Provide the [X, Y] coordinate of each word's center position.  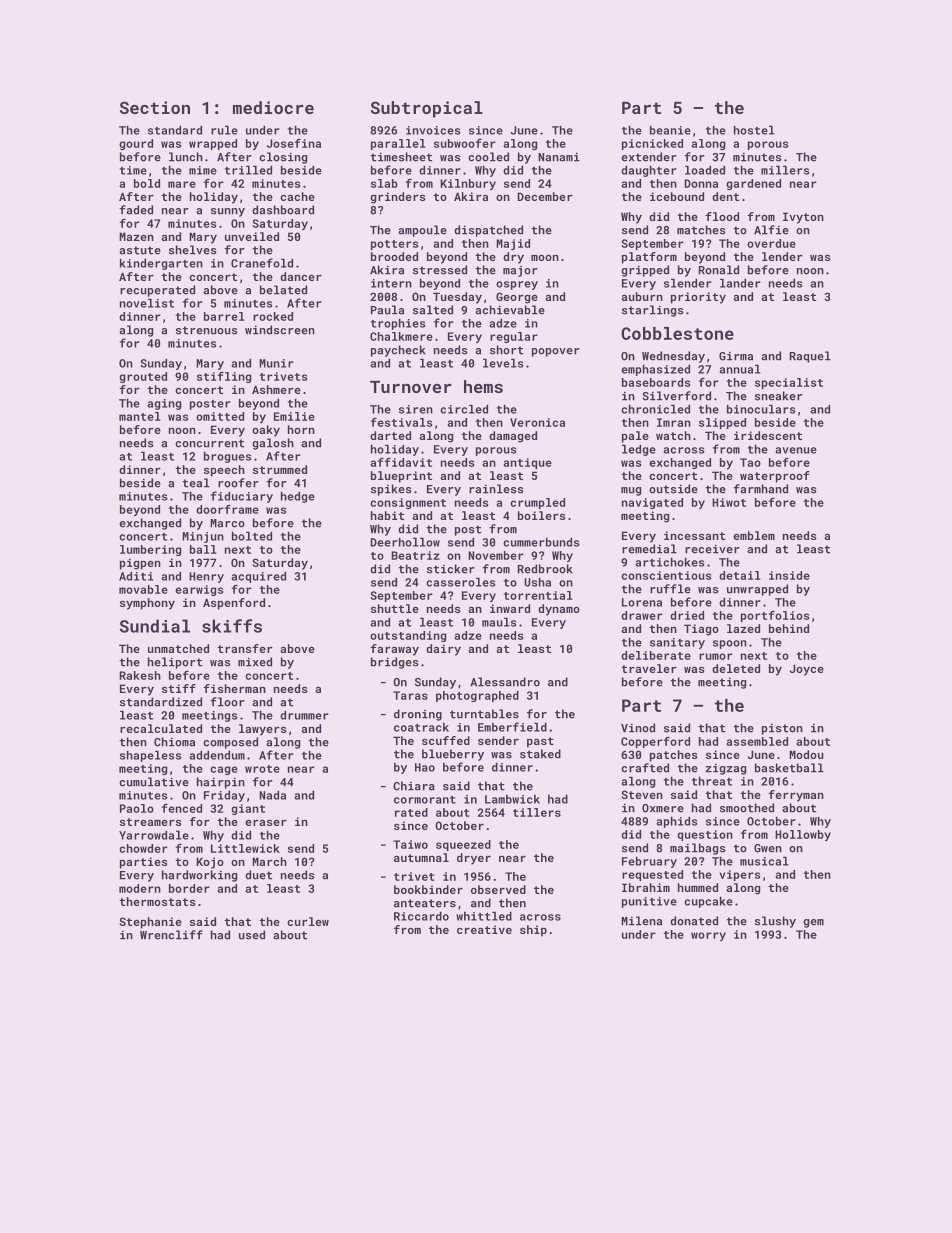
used [252, 935]
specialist [789, 383]
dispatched [488, 231]
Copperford [655, 742]
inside [789, 575]
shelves [193, 250]
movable [143, 589]
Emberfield [512, 727]
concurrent [209, 443]
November [496, 555]
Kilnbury [468, 184]
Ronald [718, 270]
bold [147, 183]
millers [785, 170]
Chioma [174, 742]
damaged [513, 437]
